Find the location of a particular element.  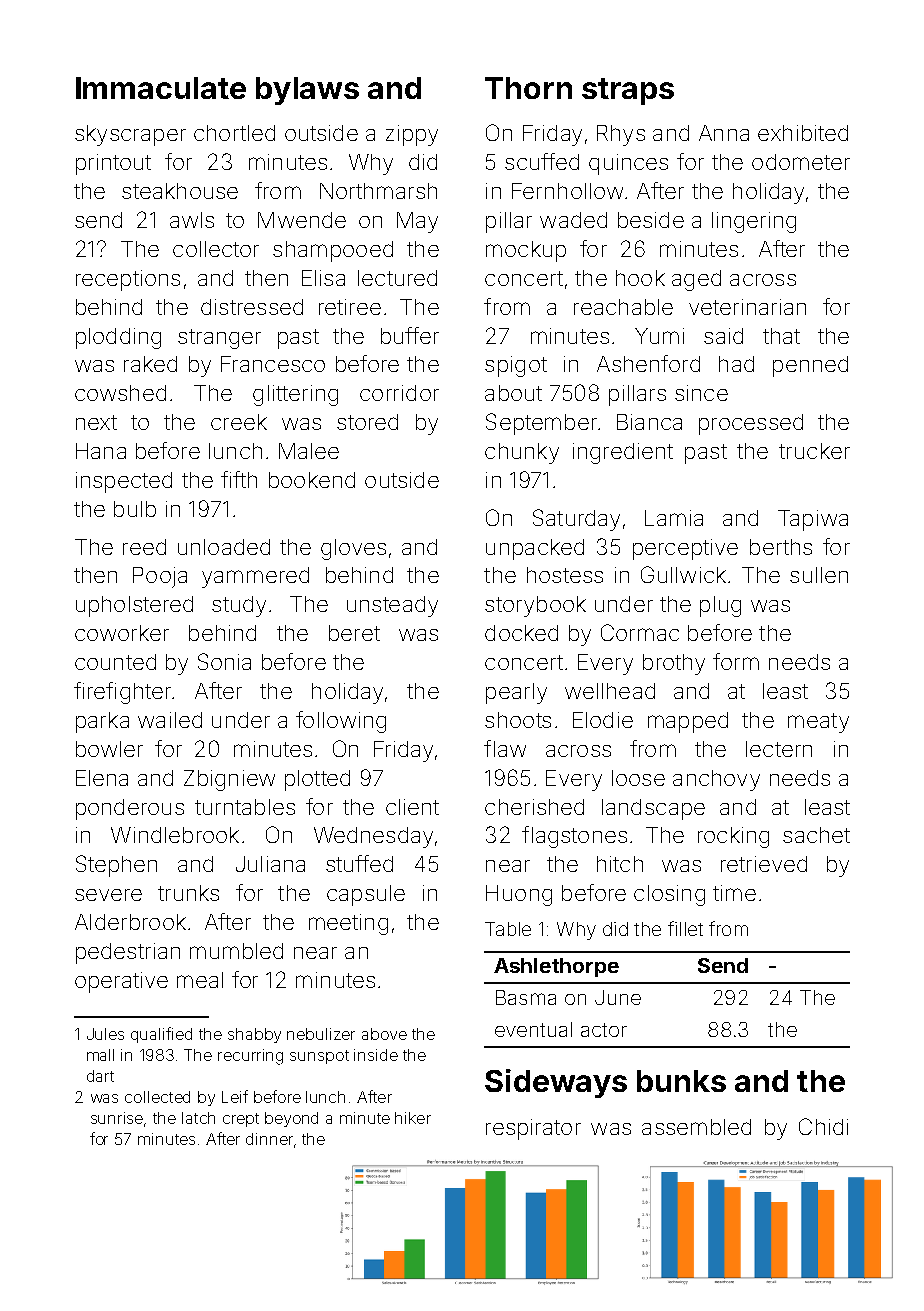

that is located at coordinates (781, 336).
